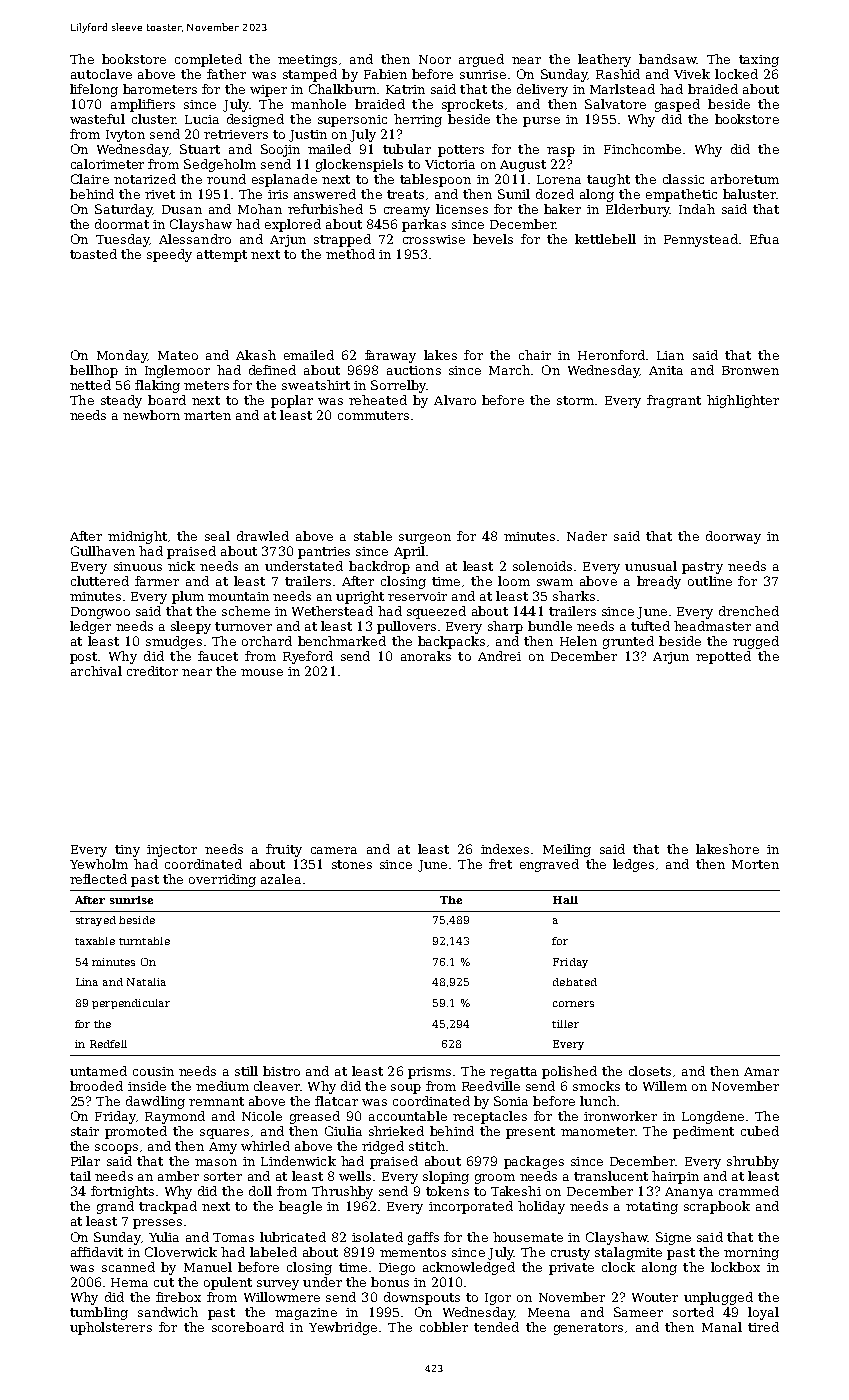  Describe the element at coordinates (750, 370) in the page. I see `Bronwen` at that location.
